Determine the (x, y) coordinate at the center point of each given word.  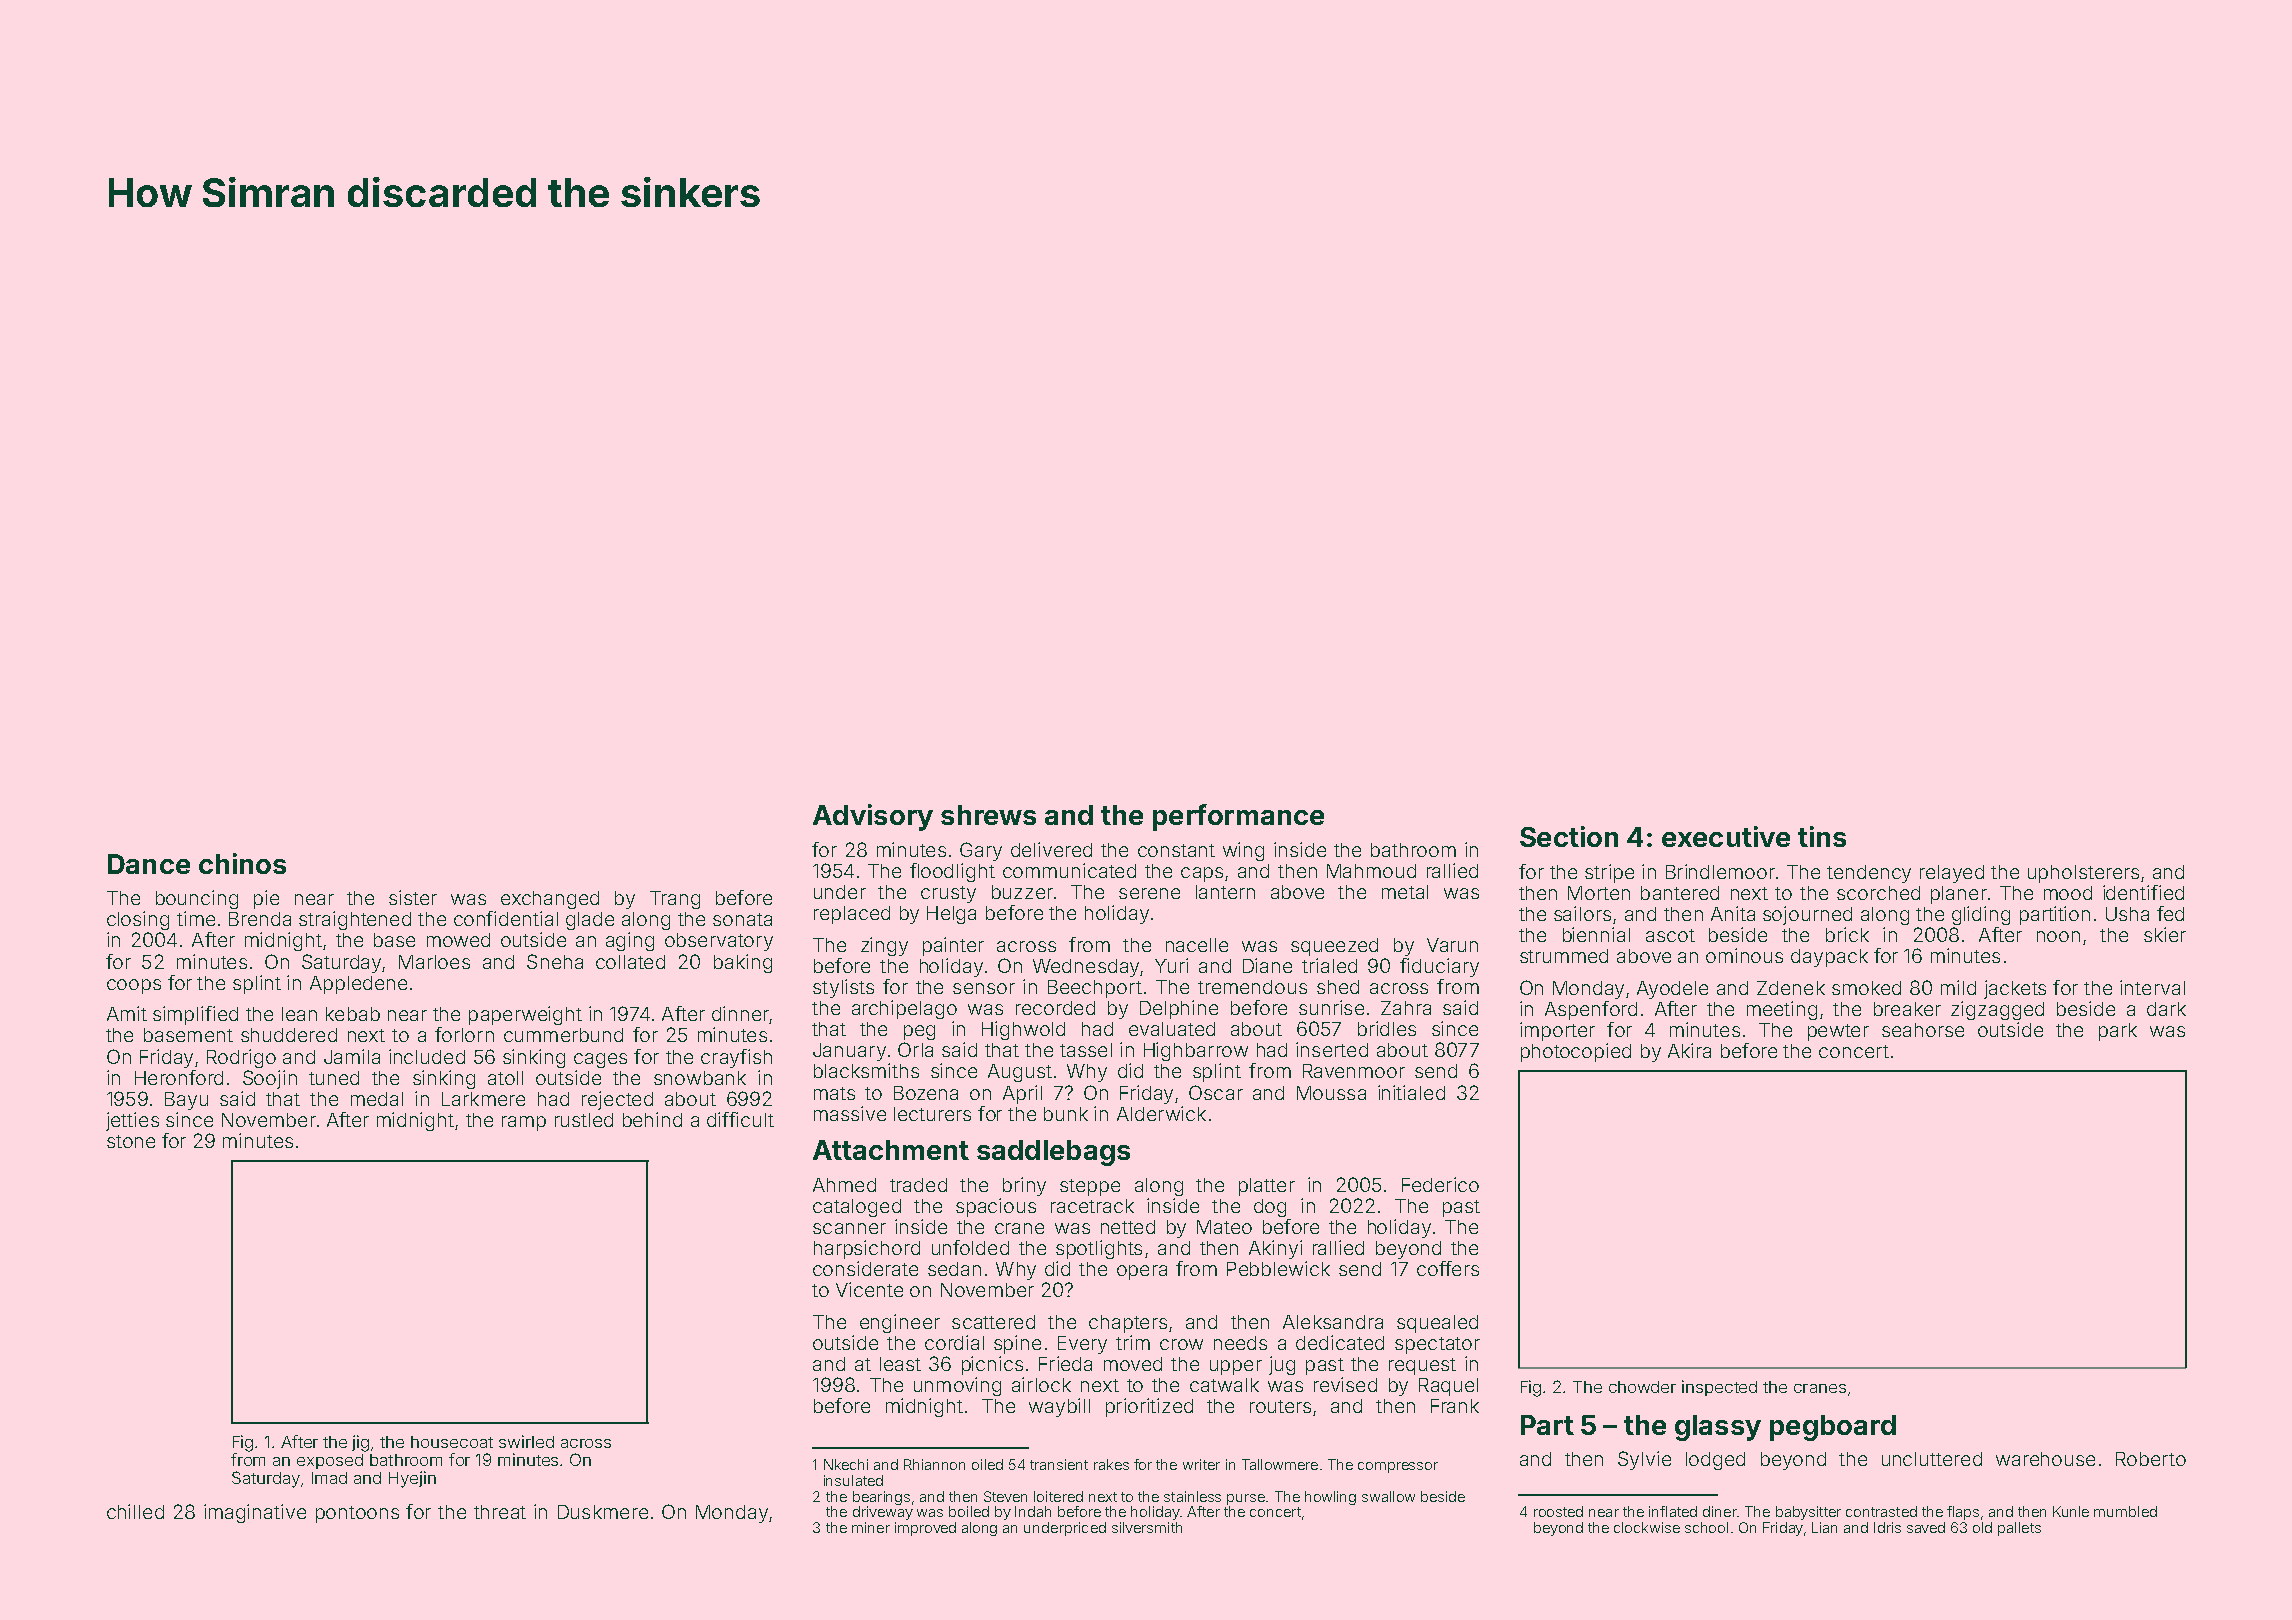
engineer (900, 1323)
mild (1958, 987)
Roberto (2151, 1459)
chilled (135, 1511)
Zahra (1406, 1008)
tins (1822, 836)
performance (1238, 817)
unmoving (957, 1386)
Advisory (873, 817)
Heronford (179, 1077)
